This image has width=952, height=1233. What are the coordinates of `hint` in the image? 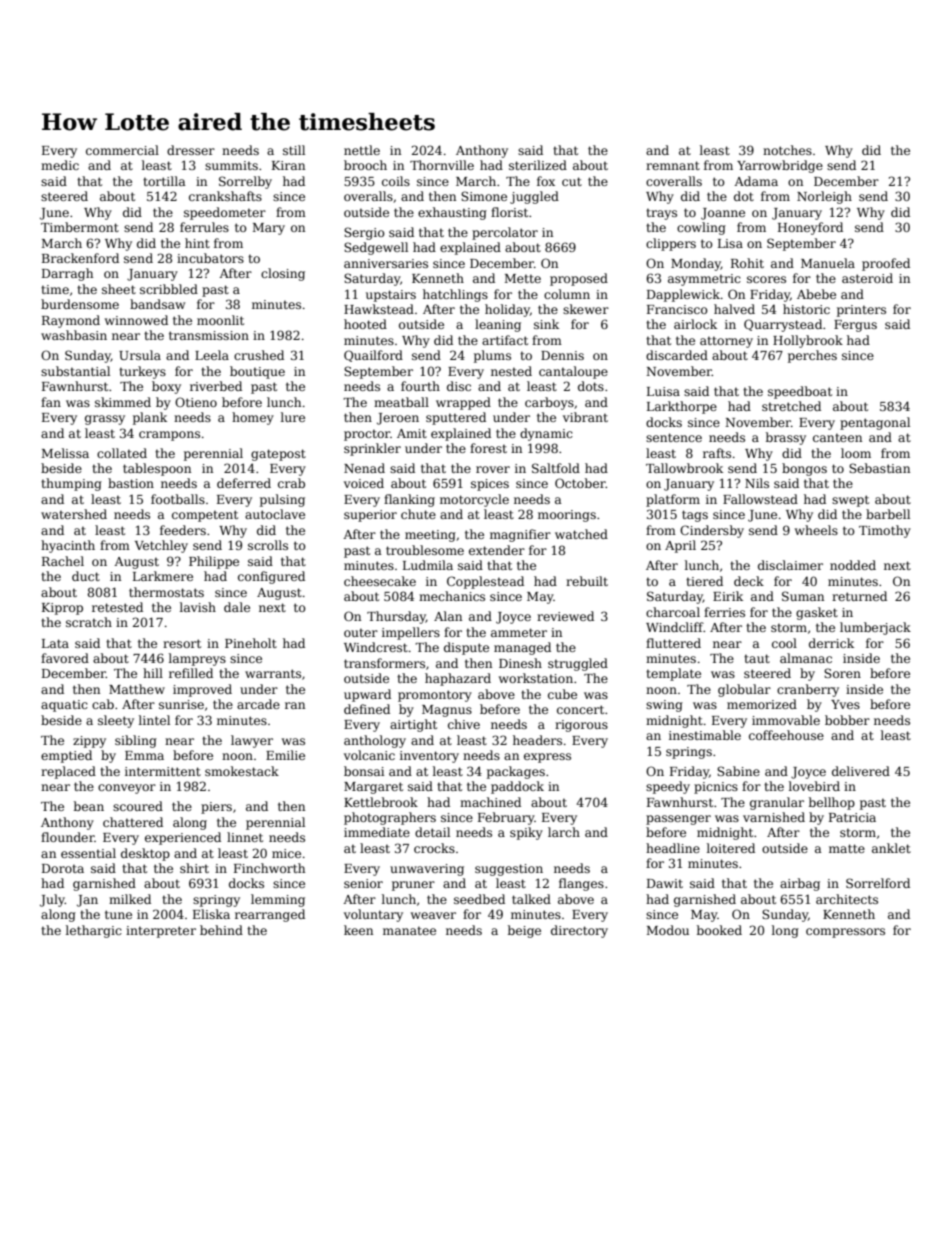 It's located at (197, 243).
